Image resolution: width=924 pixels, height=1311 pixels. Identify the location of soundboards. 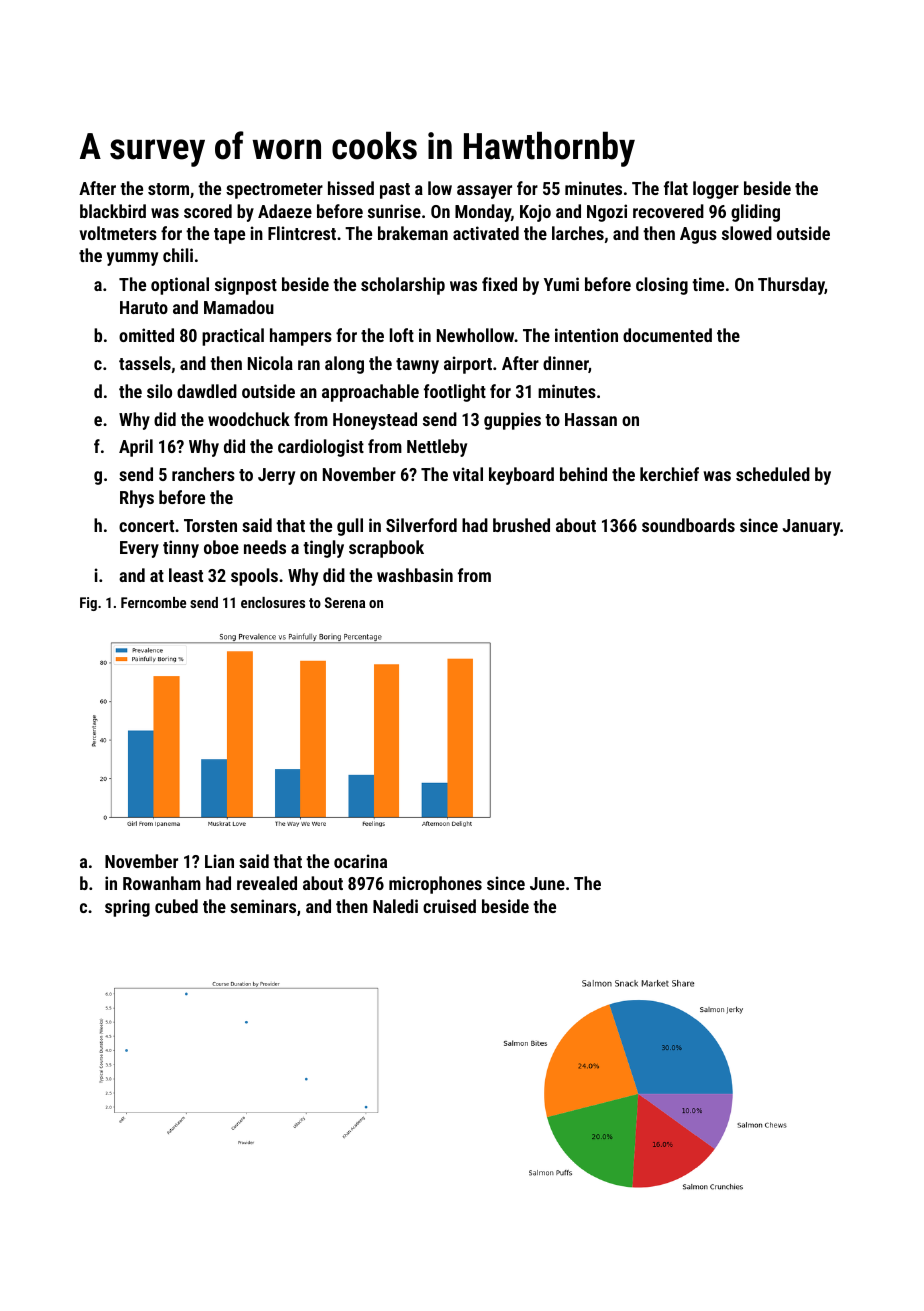
(688, 525).
